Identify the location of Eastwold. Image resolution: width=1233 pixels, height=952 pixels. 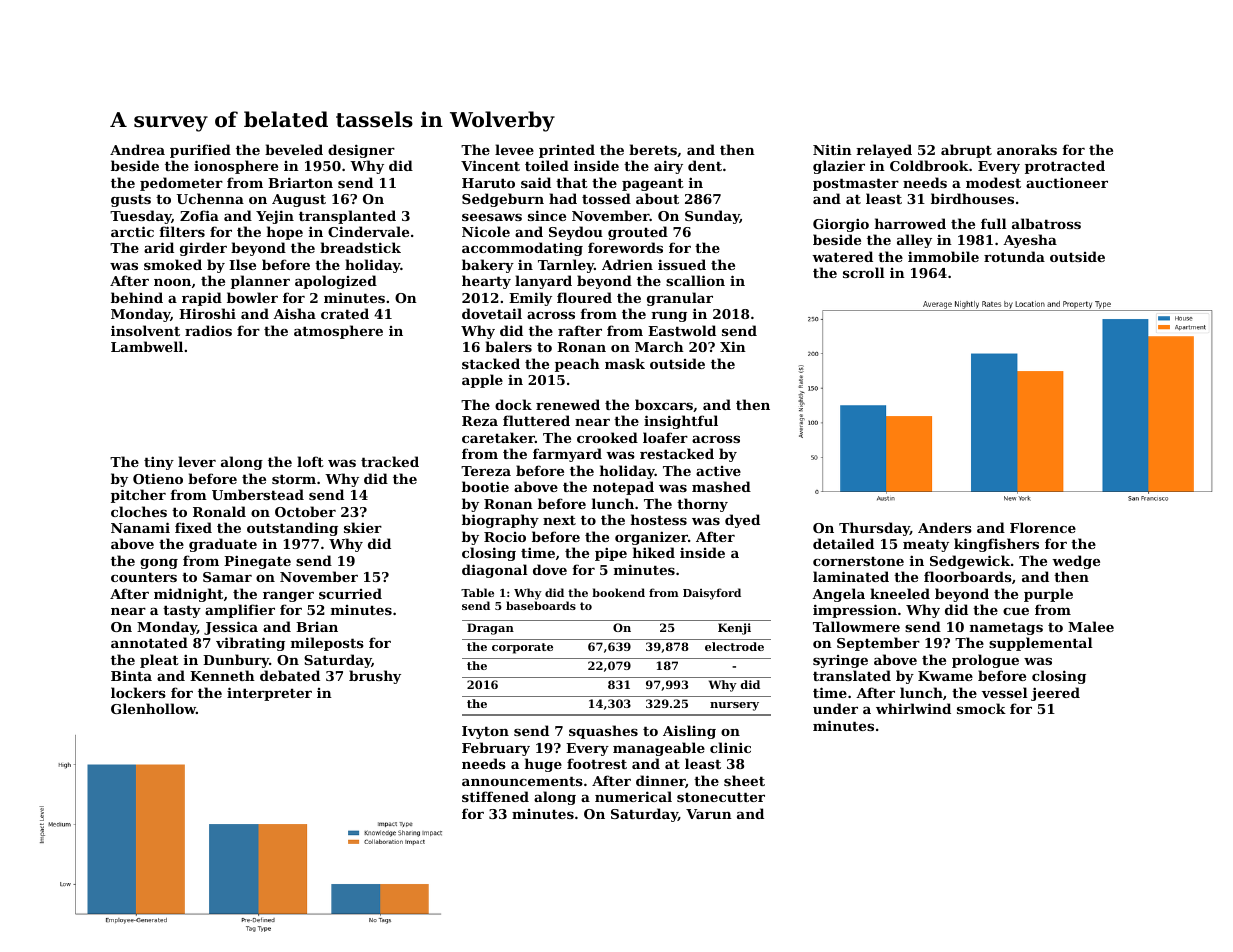
(682, 330).
